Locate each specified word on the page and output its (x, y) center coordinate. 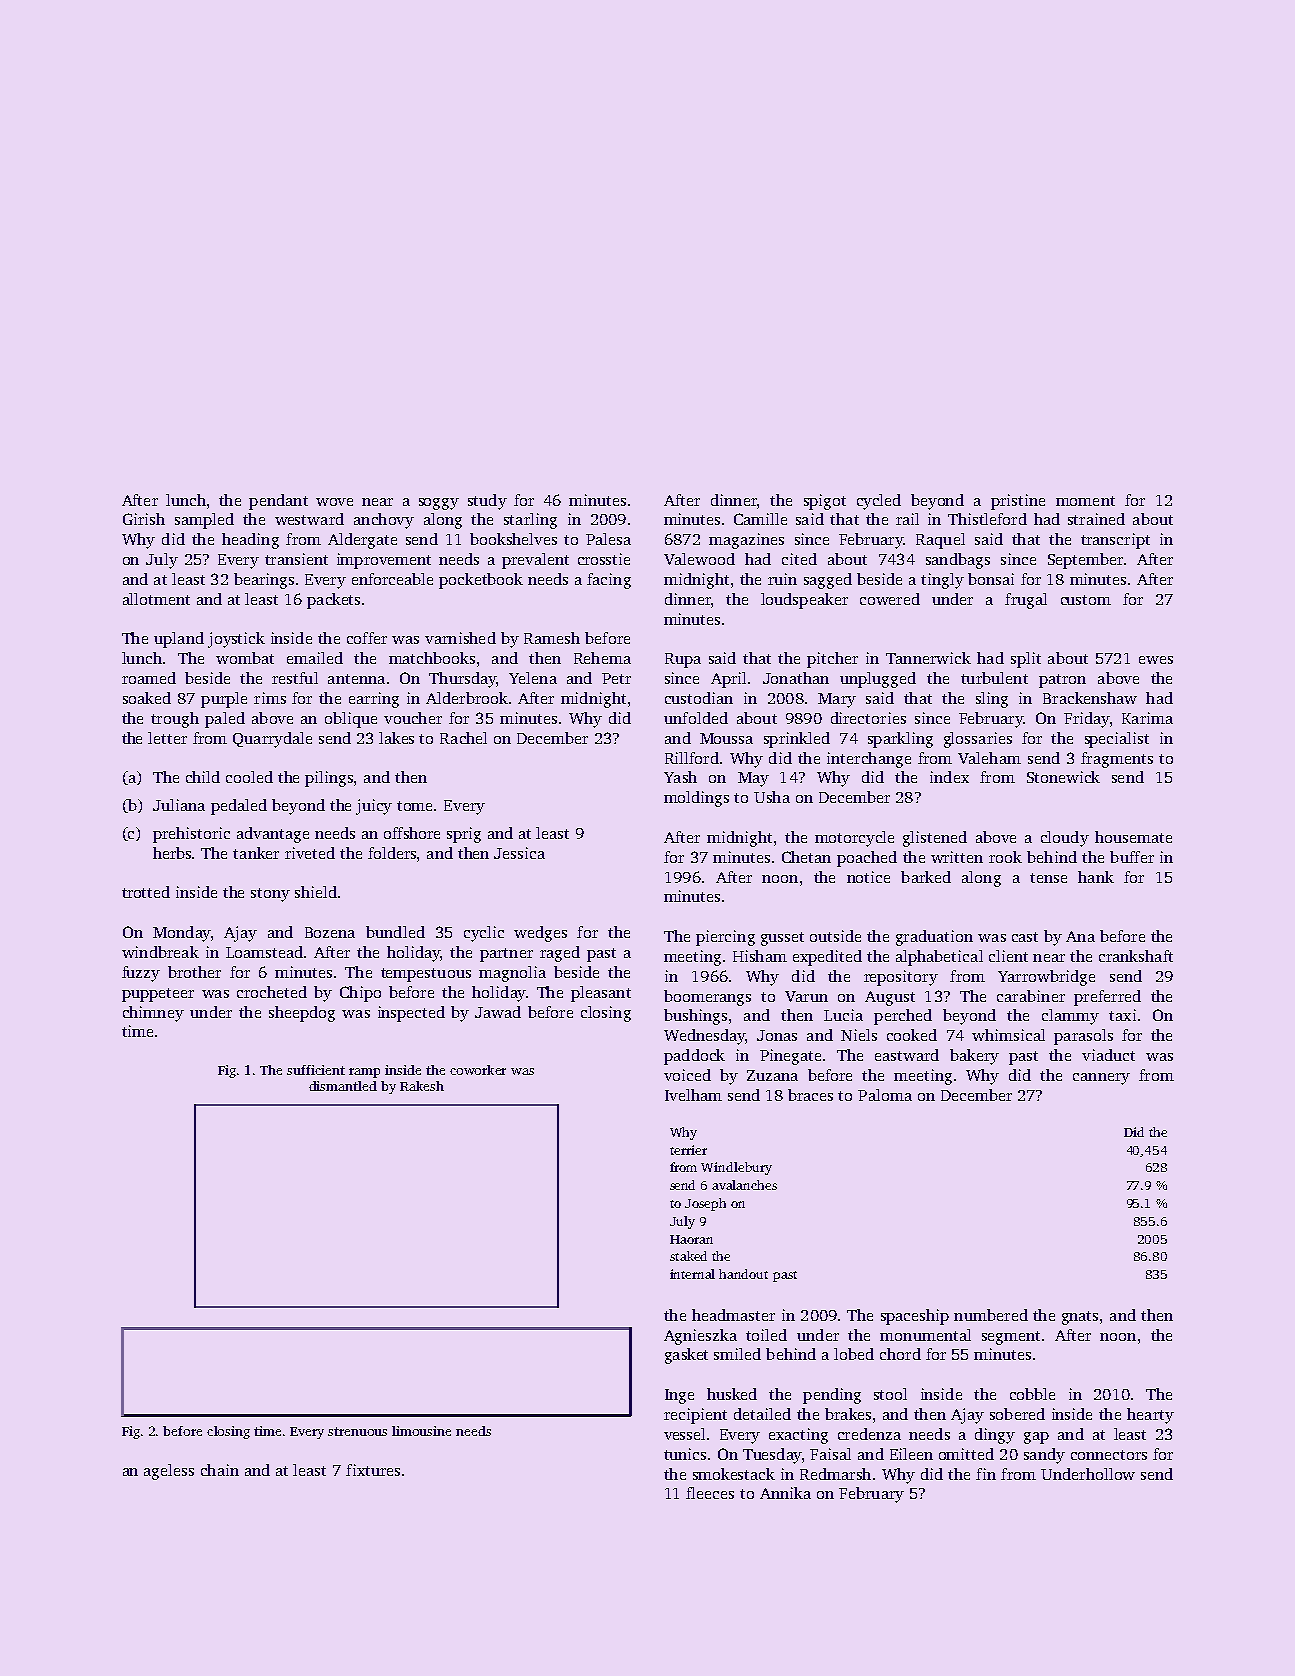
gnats (1080, 1318)
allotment (156, 599)
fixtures (373, 1470)
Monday (182, 934)
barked (926, 877)
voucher (413, 718)
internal (692, 1274)
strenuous (357, 1431)
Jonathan (796, 678)
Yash (680, 777)
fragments (1117, 760)
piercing (725, 938)
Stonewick (1063, 777)
